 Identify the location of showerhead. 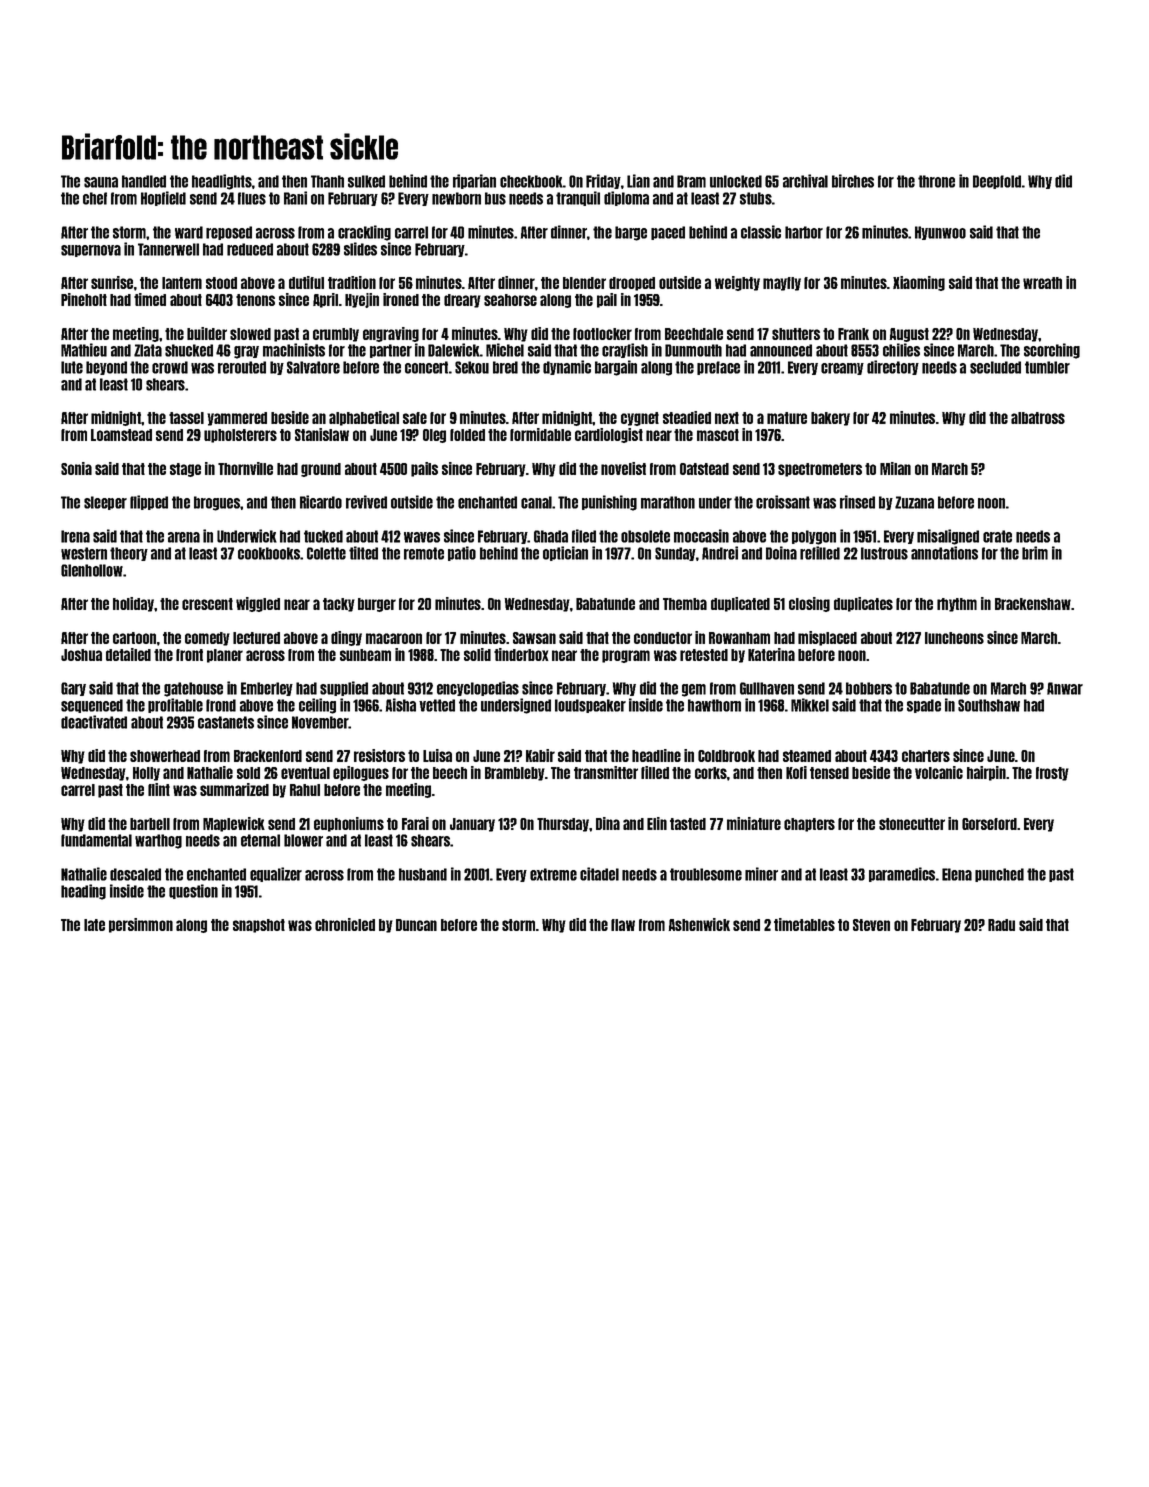
(165, 756).
